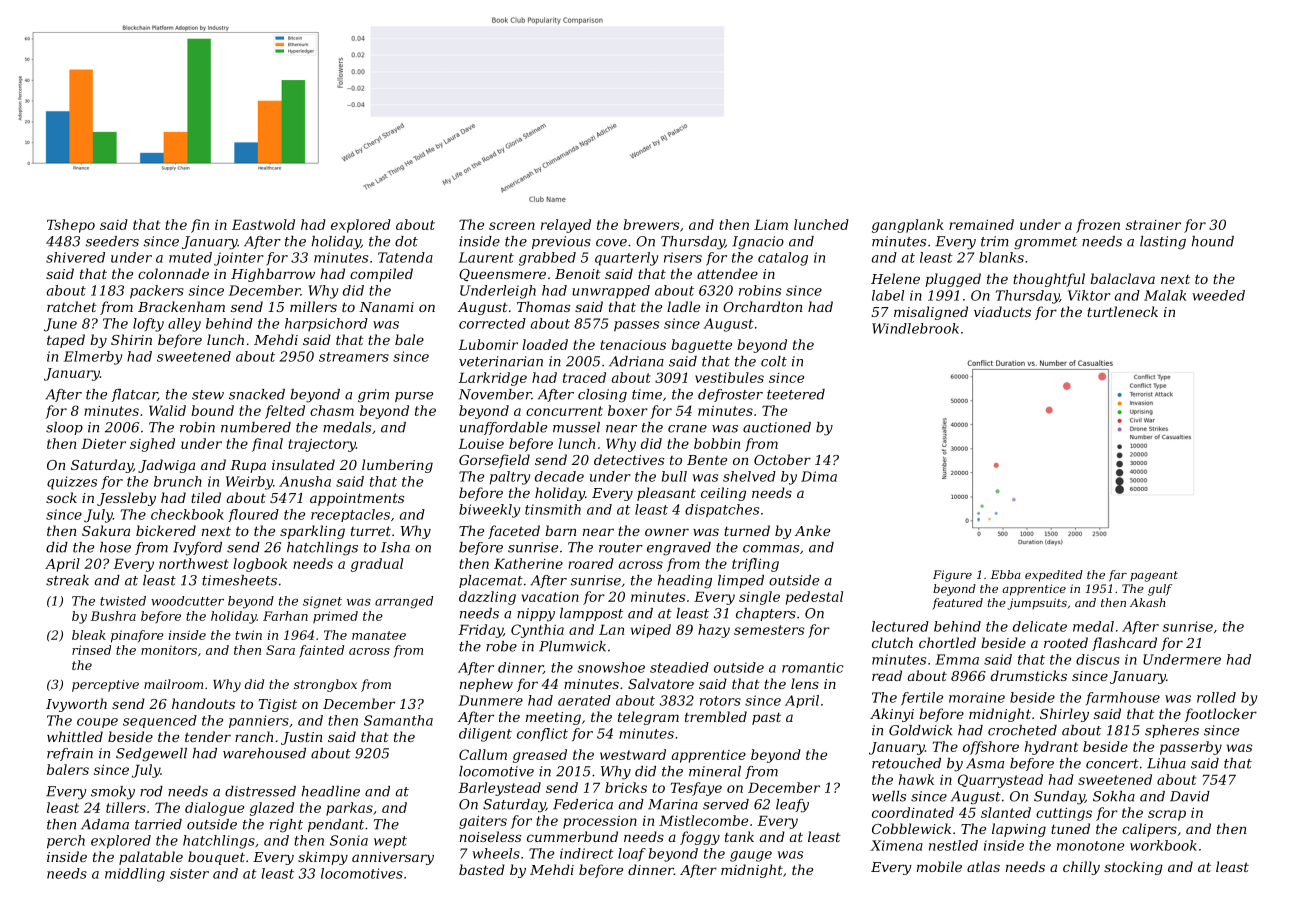 This document has height=924, width=1308. Describe the element at coordinates (1216, 697) in the document. I see `rolled` at that location.
